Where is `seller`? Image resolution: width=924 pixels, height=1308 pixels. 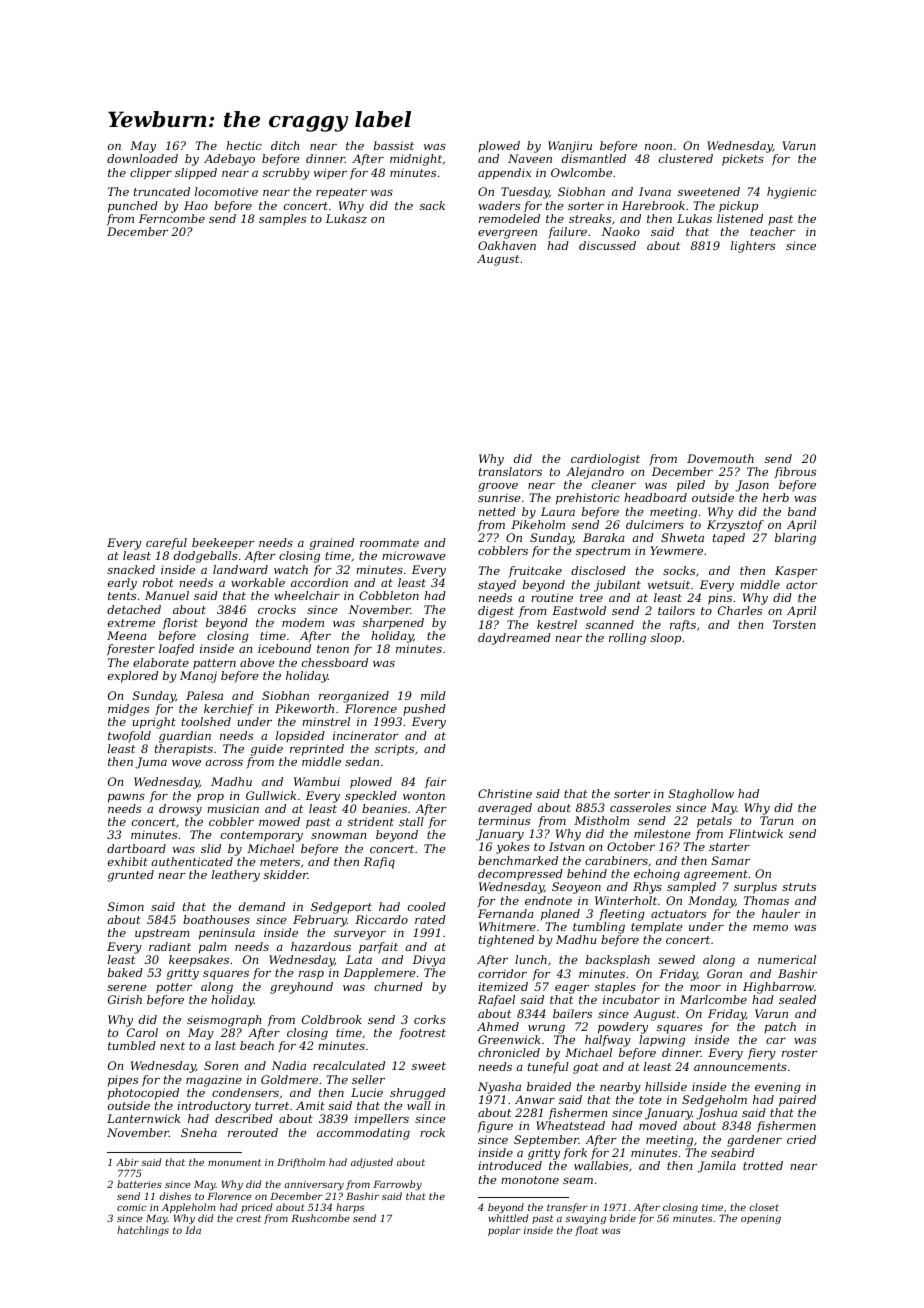
seller is located at coordinates (368, 1079).
